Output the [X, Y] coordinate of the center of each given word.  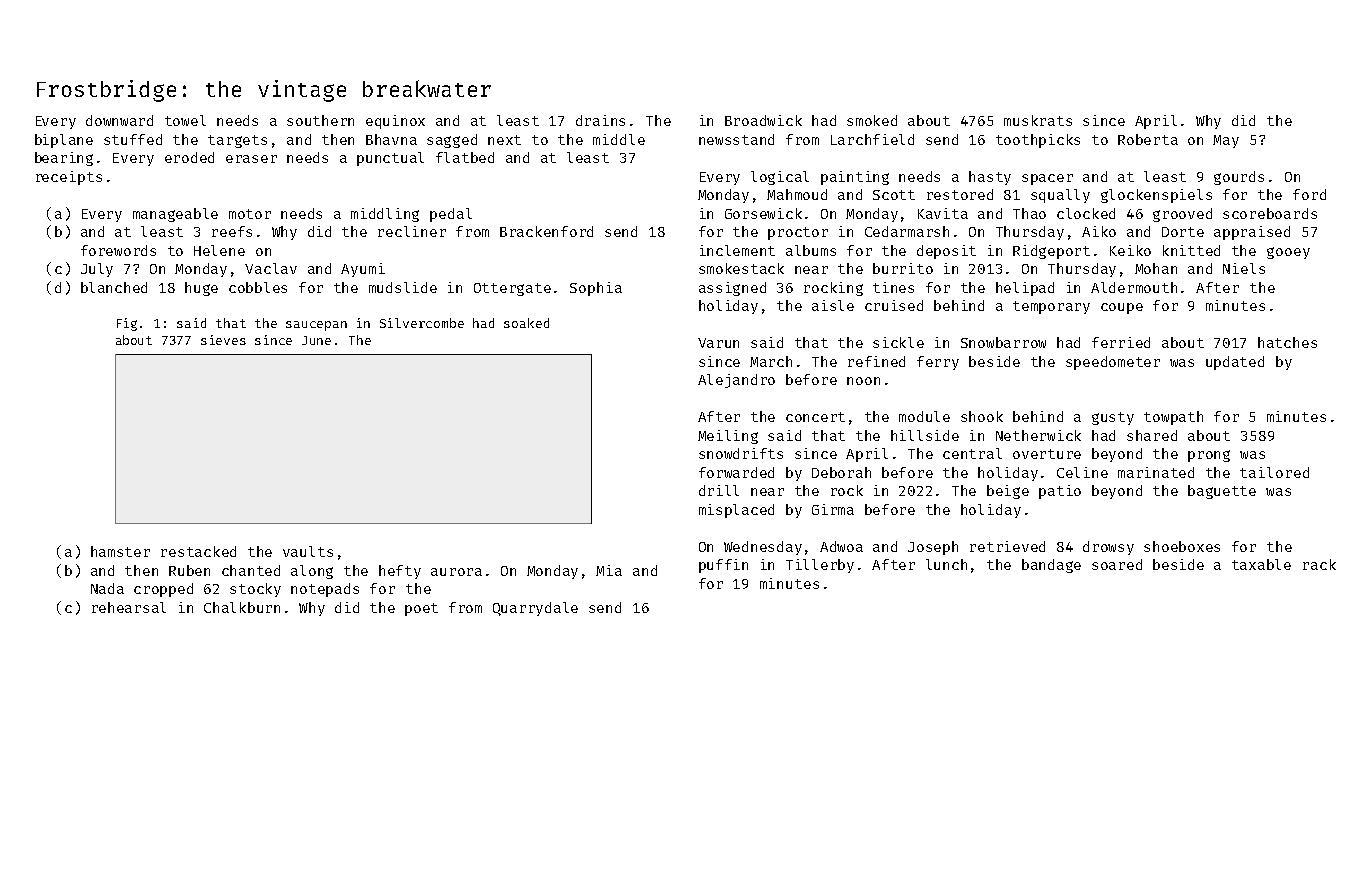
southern [320, 120]
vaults [308, 551]
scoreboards [1270, 213]
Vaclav [271, 268]
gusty [1113, 418]
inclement [737, 250]
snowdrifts [741, 453]
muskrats [1038, 120]
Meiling [728, 437]
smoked [872, 120]
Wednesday [763, 548]
